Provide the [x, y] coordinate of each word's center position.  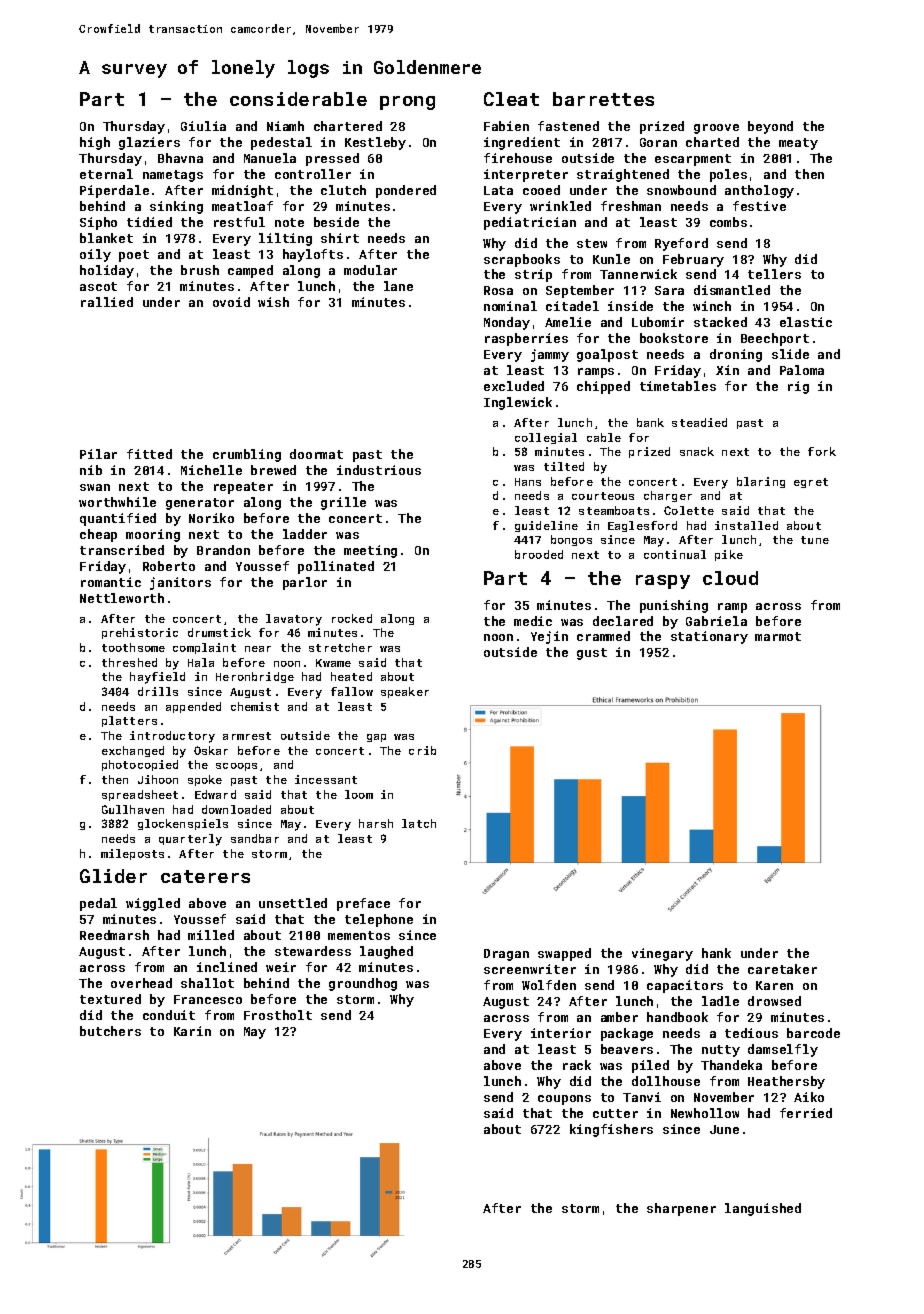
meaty [798, 144]
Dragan [506, 955]
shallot [207, 983]
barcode [813, 1033]
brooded [539, 554]
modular [370, 270]
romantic [111, 582]
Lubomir [658, 322]
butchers [110, 1031]
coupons [564, 1100]
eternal [106, 174]
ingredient [522, 143]
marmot [778, 636]
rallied [107, 302]
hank [716, 953]
